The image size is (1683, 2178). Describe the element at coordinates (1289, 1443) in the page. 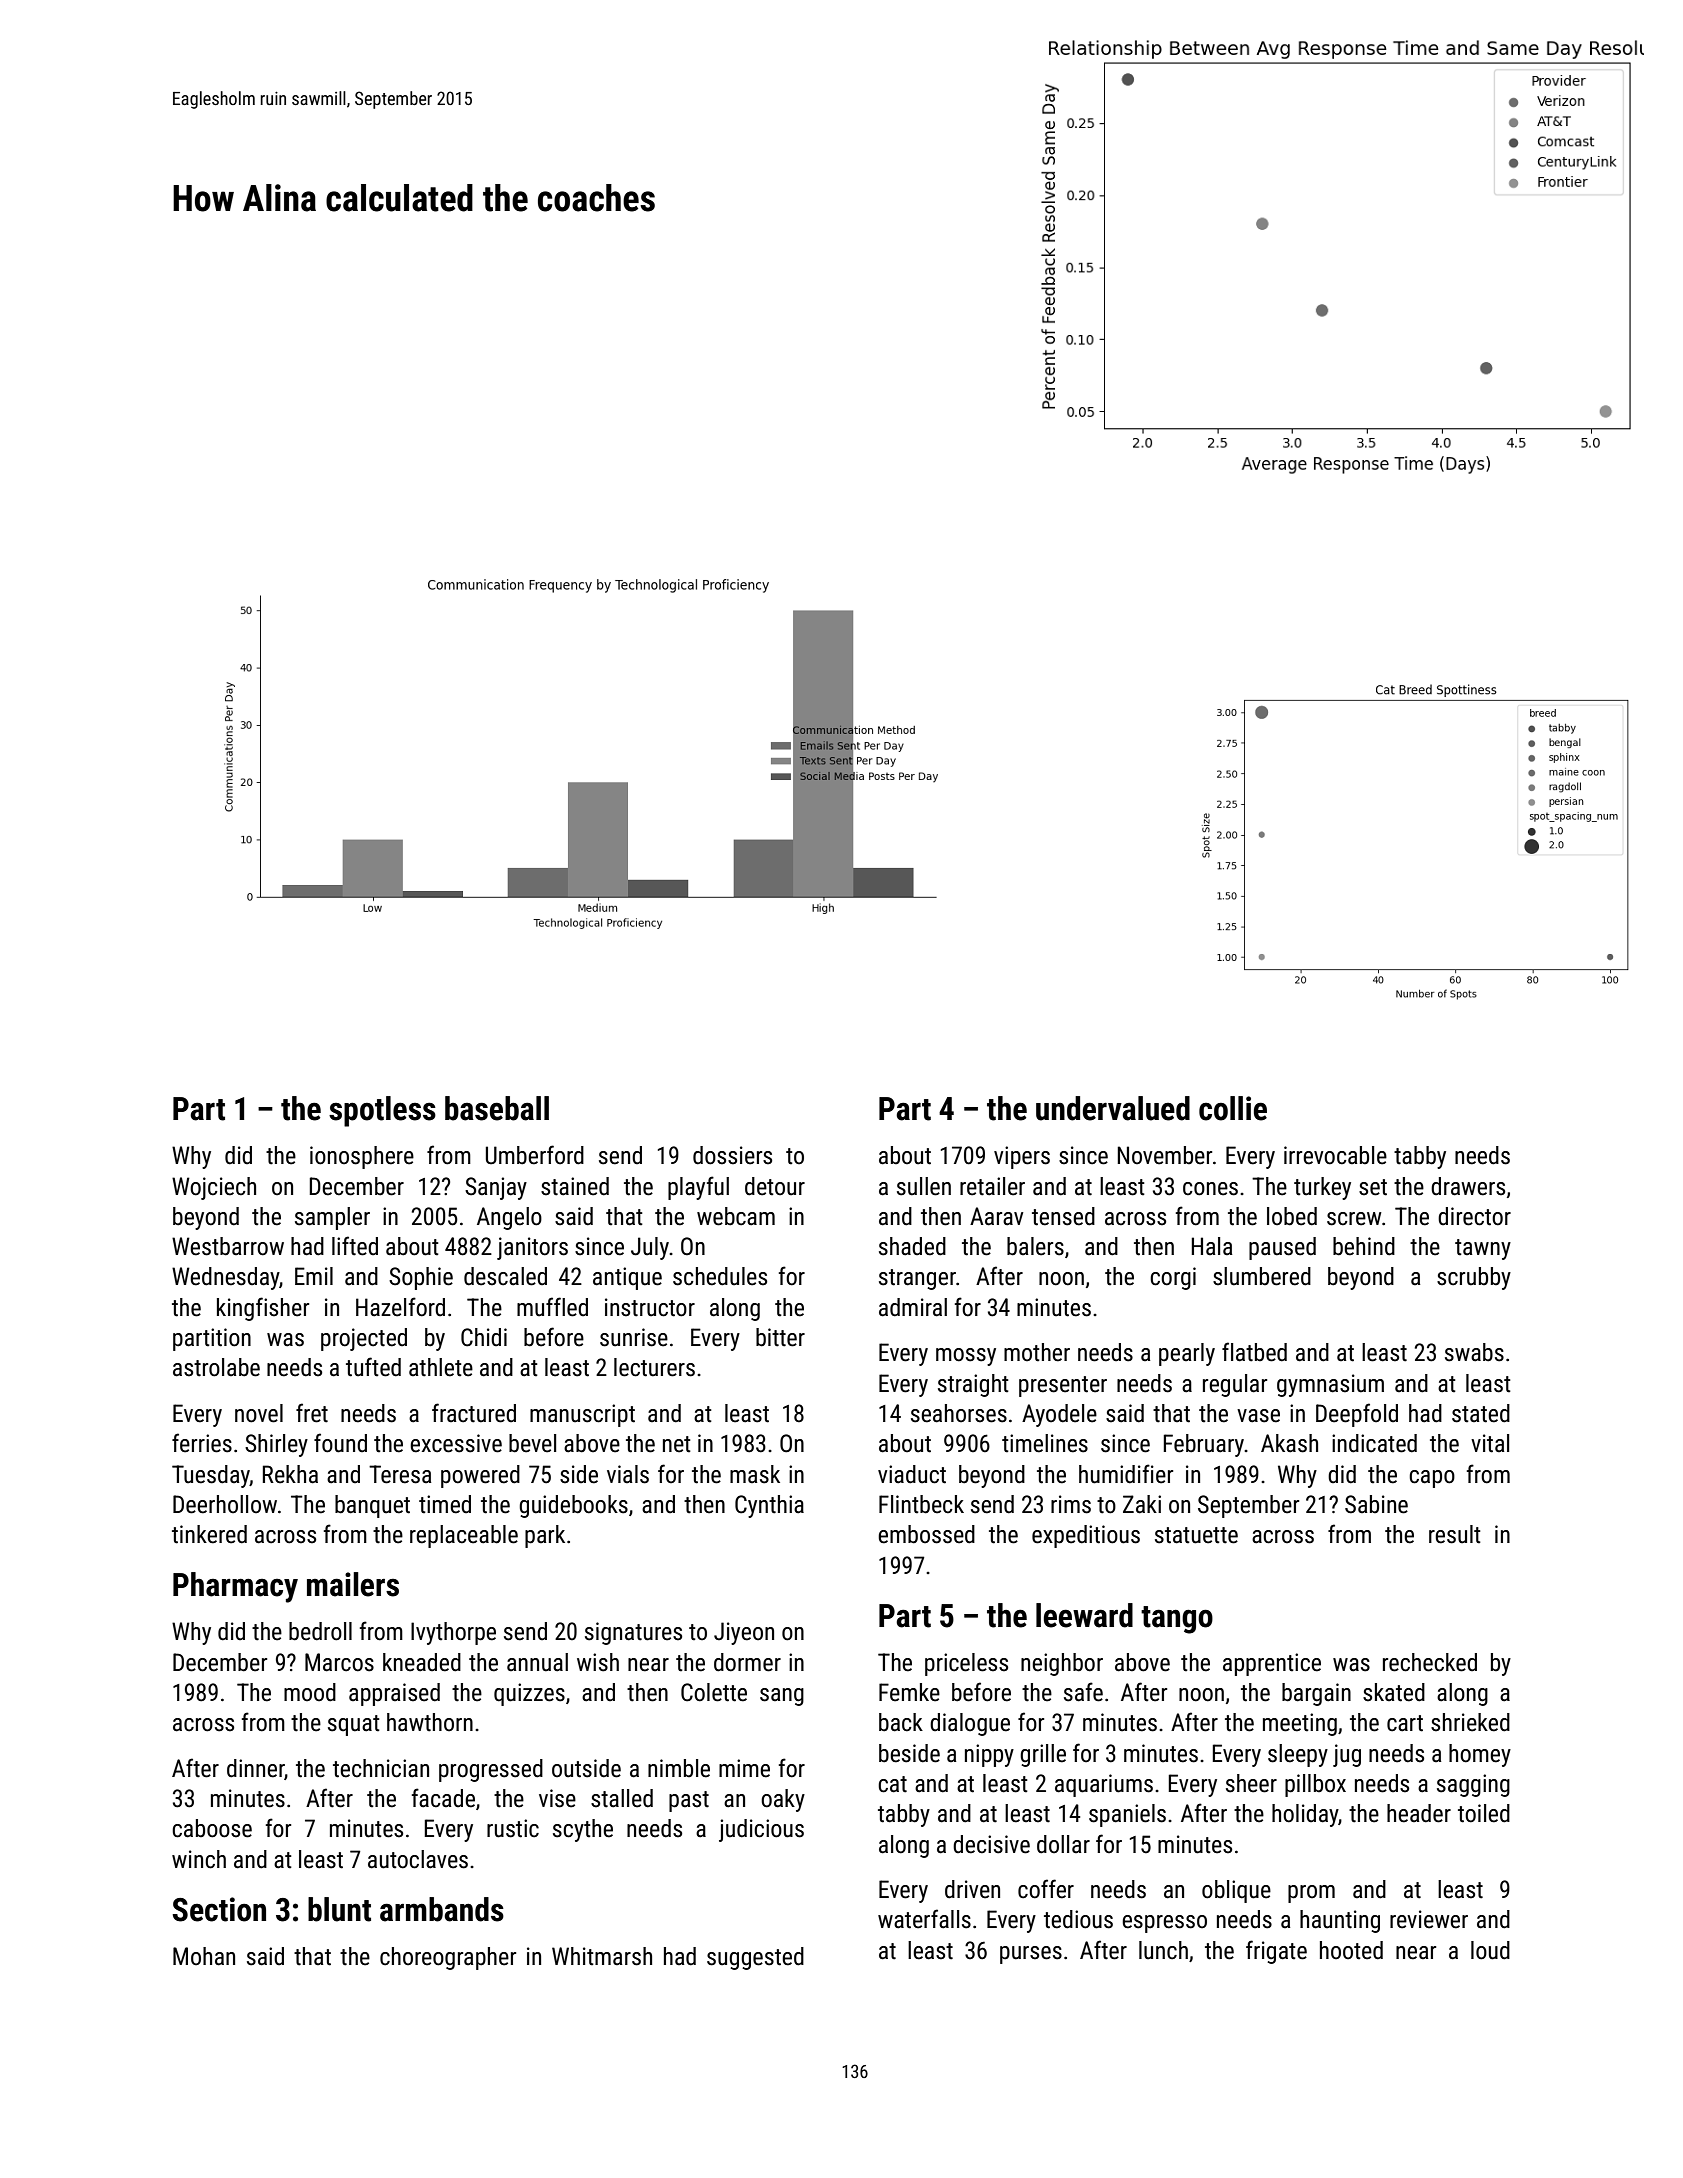

I see `Akash` at that location.
